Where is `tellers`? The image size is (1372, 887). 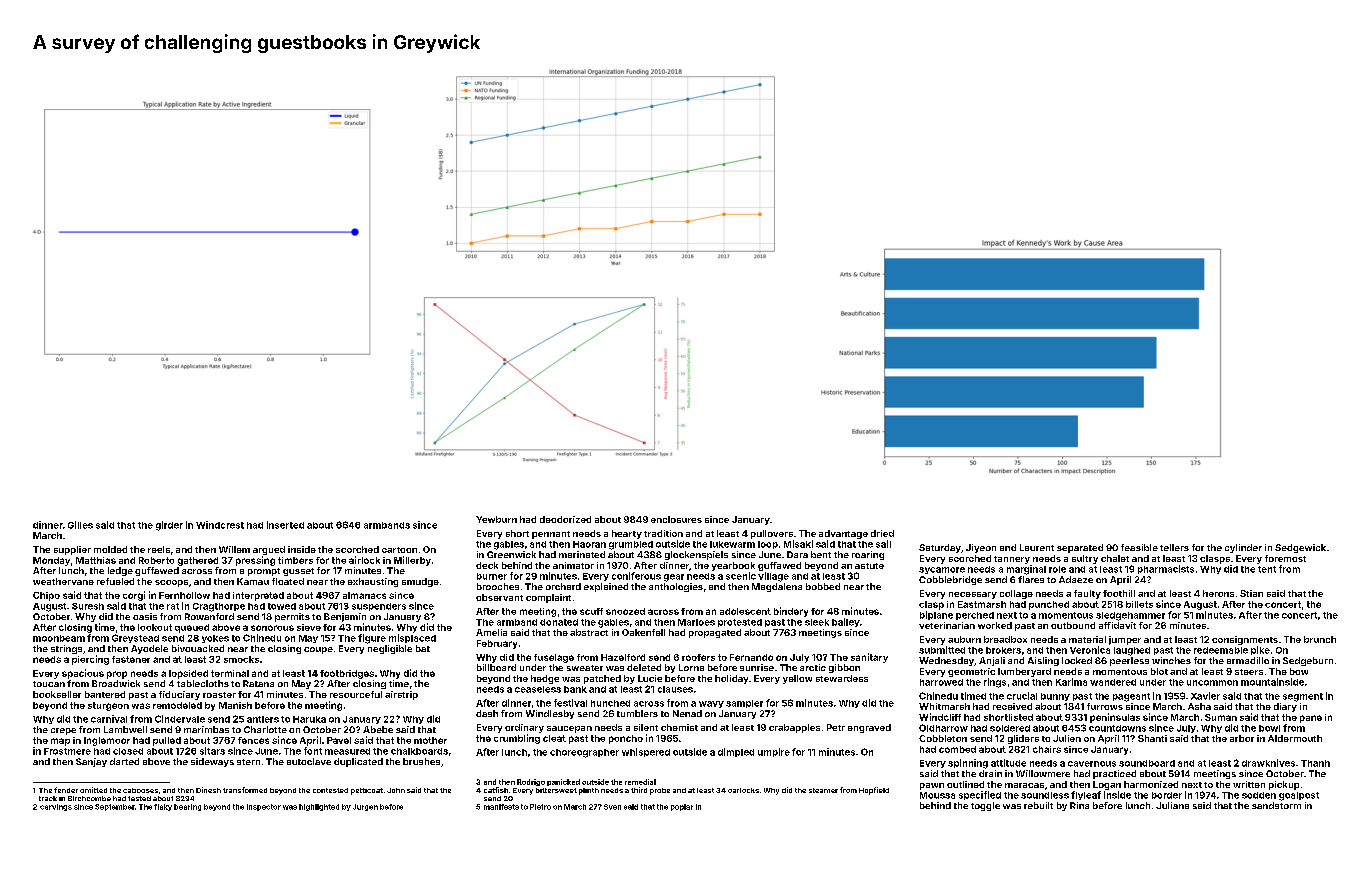 tellers is located at coordinates (1174, 547).
